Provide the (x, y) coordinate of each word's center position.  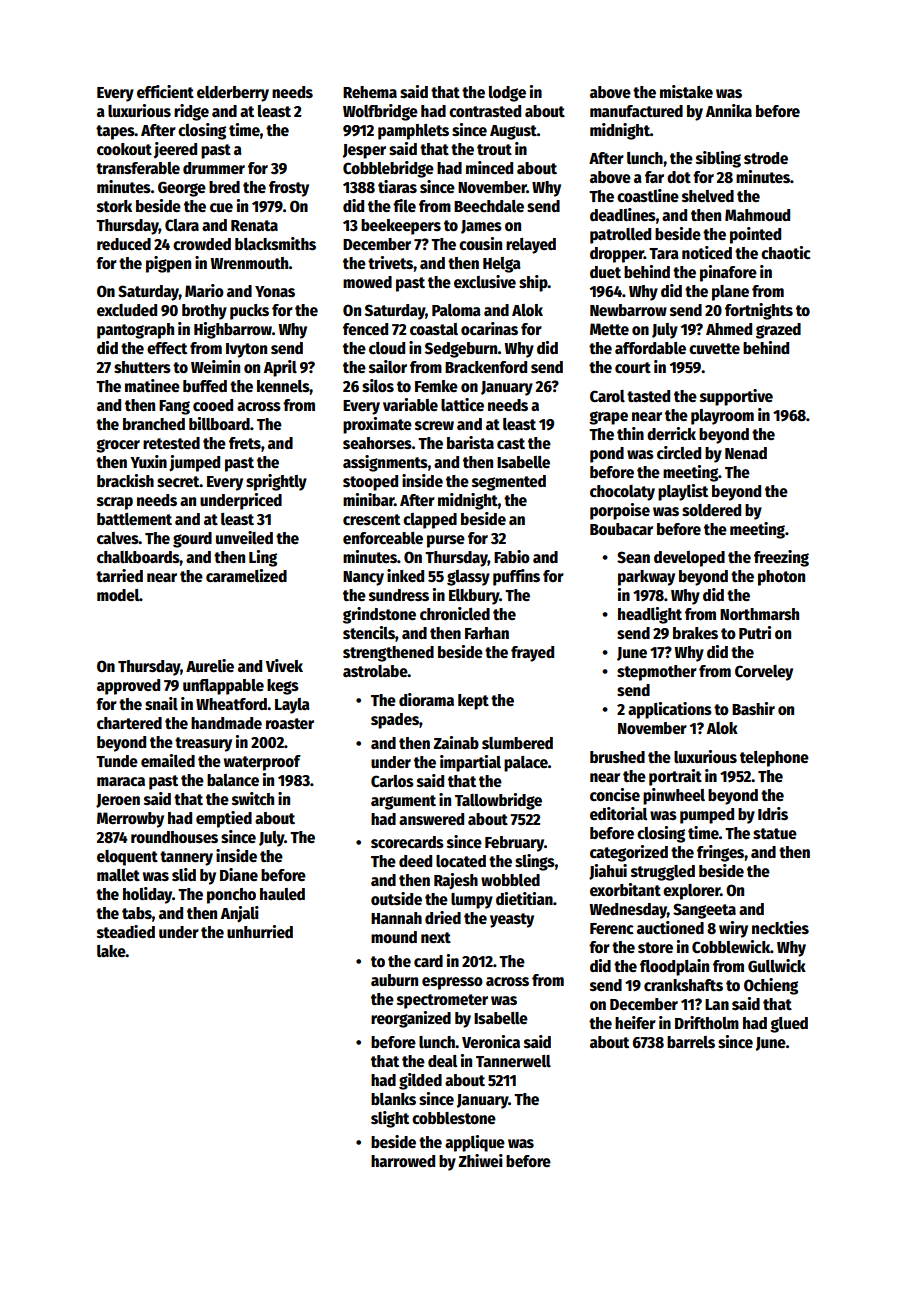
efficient (165, 92)
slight (390, 1119)
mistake (686, 91)
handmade (226, 723)
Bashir (753, 708)
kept (473, 702)
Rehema (370, 92)
